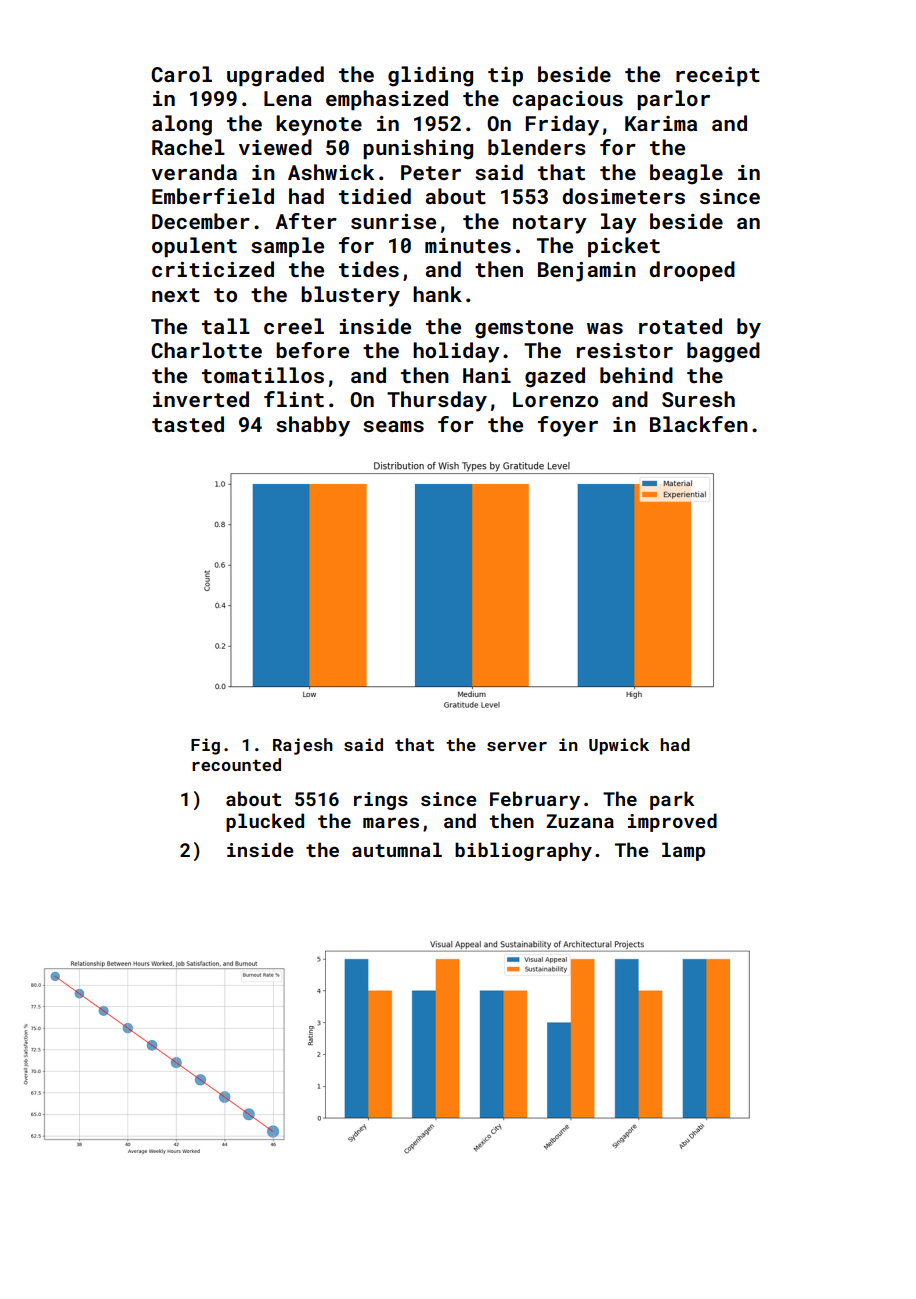 Image resolution: width=916 pixels, height=1299 pixels. Describe the element at coordinates (418, 149) in the screenshot. I see `punishing` at that location.
